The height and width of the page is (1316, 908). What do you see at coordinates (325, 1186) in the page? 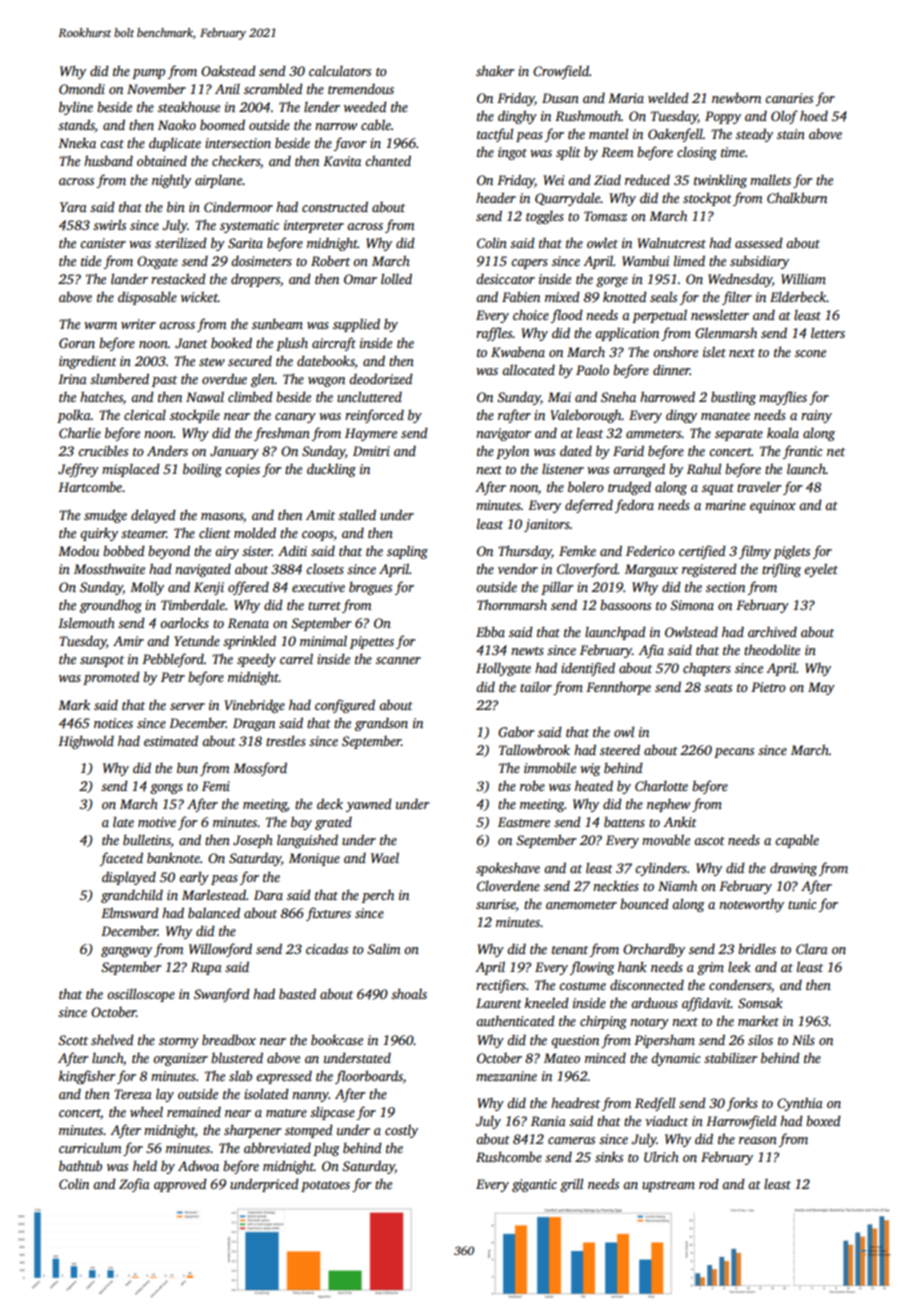
I see `potatoes` at bounding box center [325, 1186].
